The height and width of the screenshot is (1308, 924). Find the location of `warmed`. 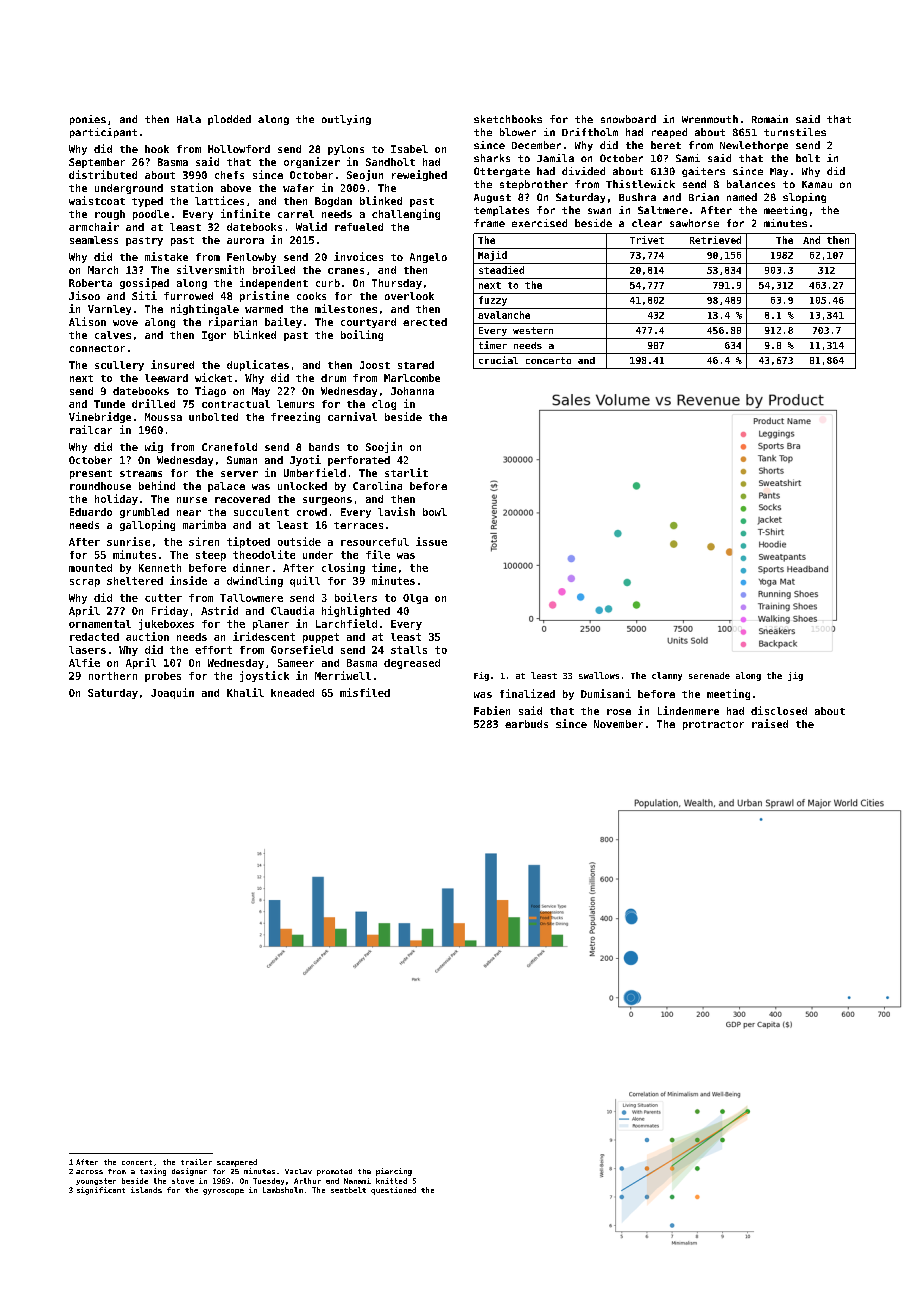

warmed is located at coordinates (264, 309).
